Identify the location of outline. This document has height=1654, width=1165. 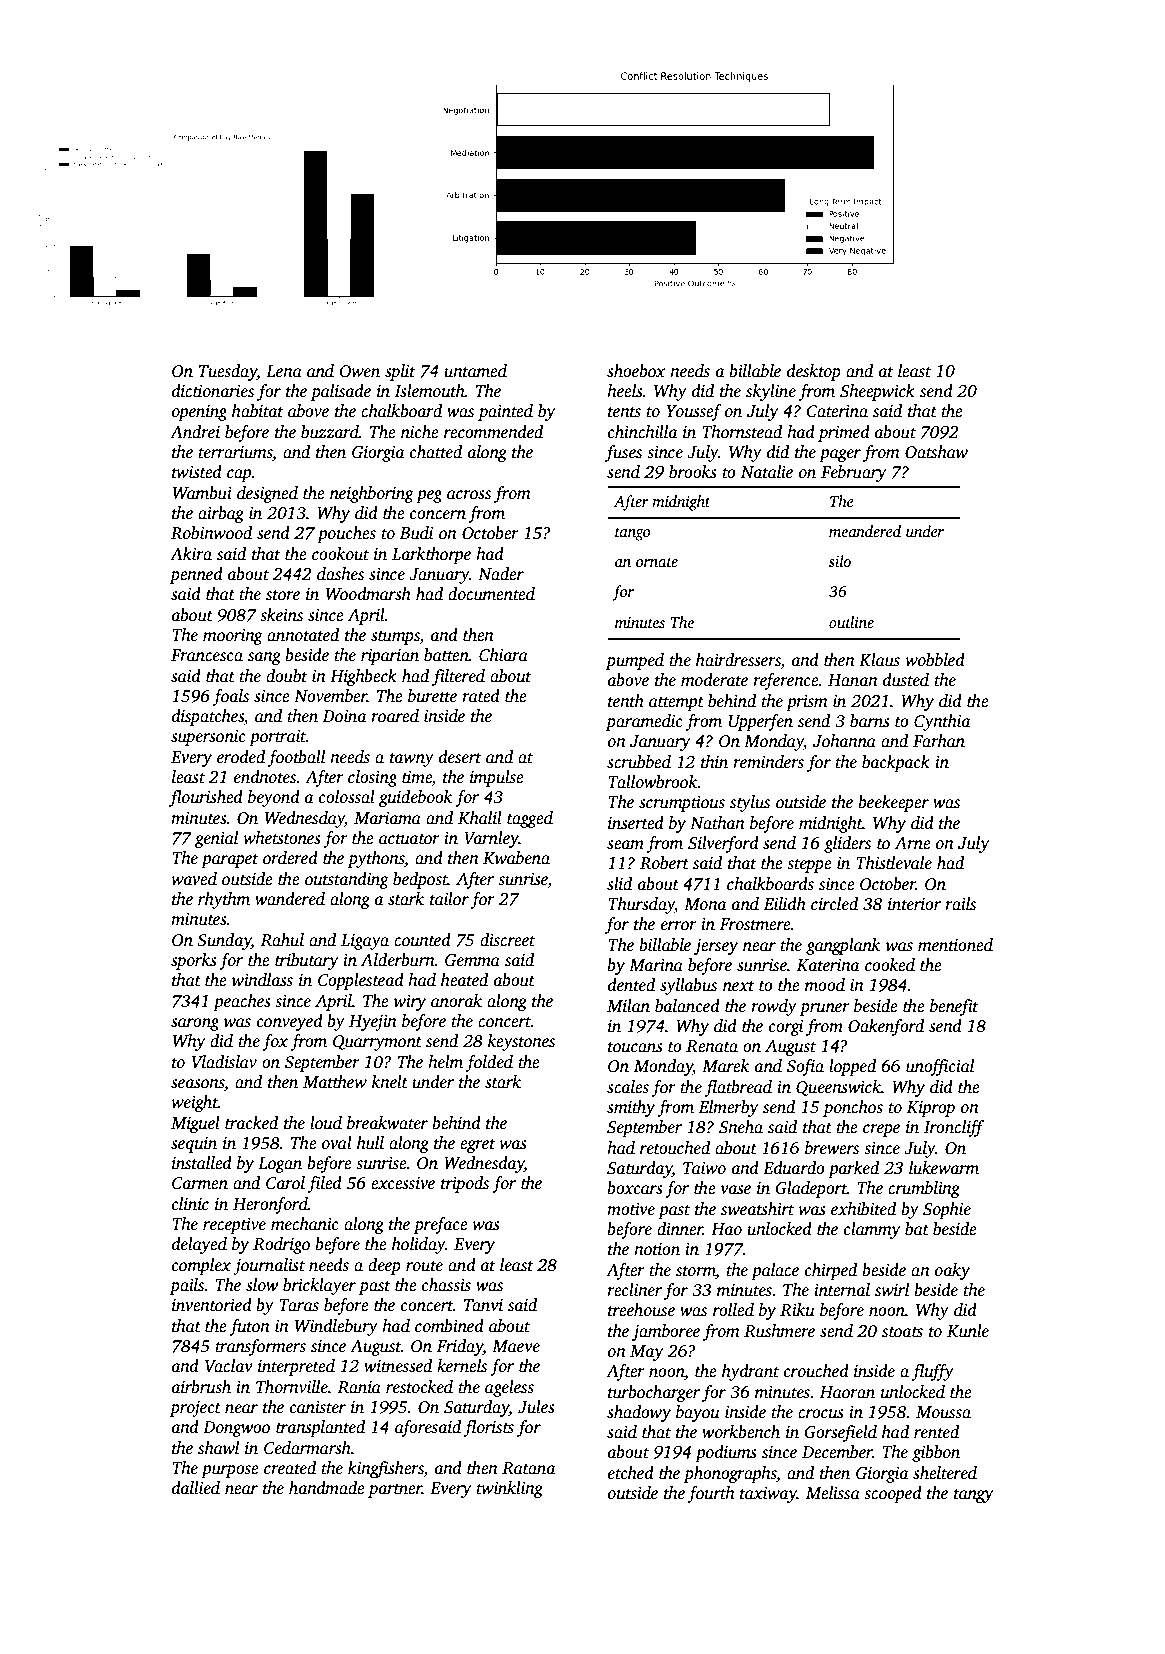
(851, 622).
